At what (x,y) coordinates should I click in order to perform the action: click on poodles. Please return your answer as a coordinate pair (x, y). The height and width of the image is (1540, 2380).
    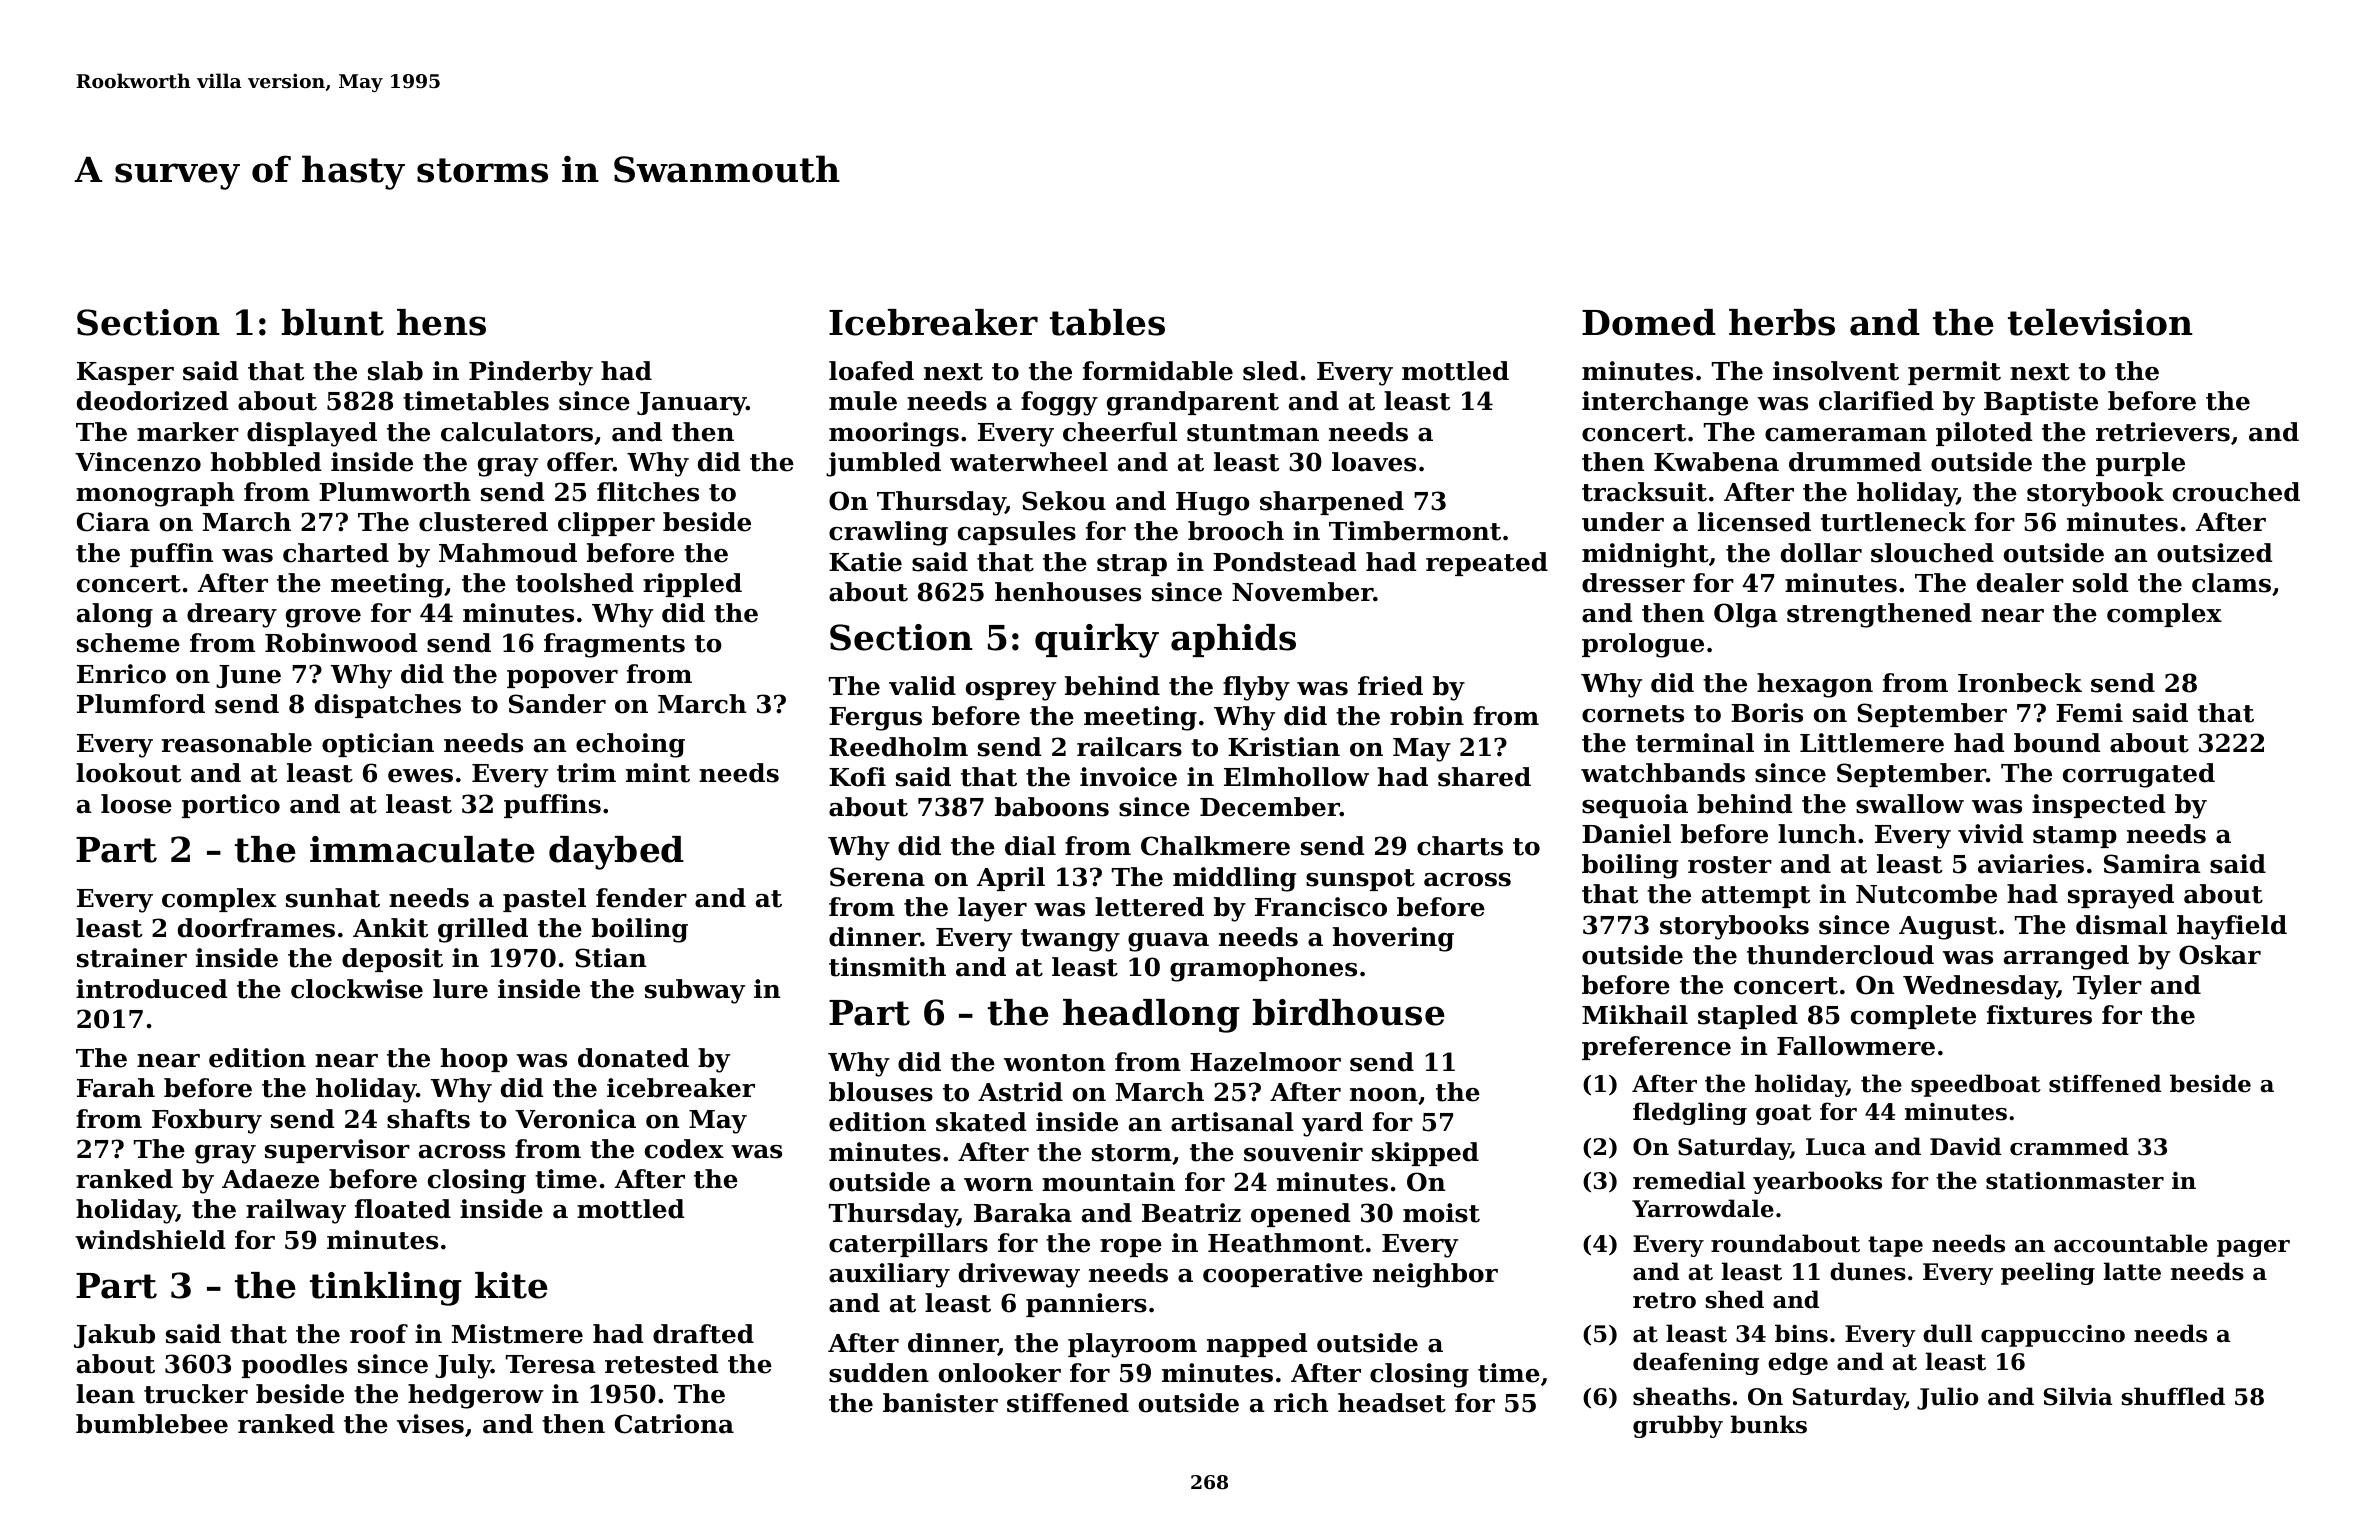
    Looking at the image, I should click on (294, 1366).
